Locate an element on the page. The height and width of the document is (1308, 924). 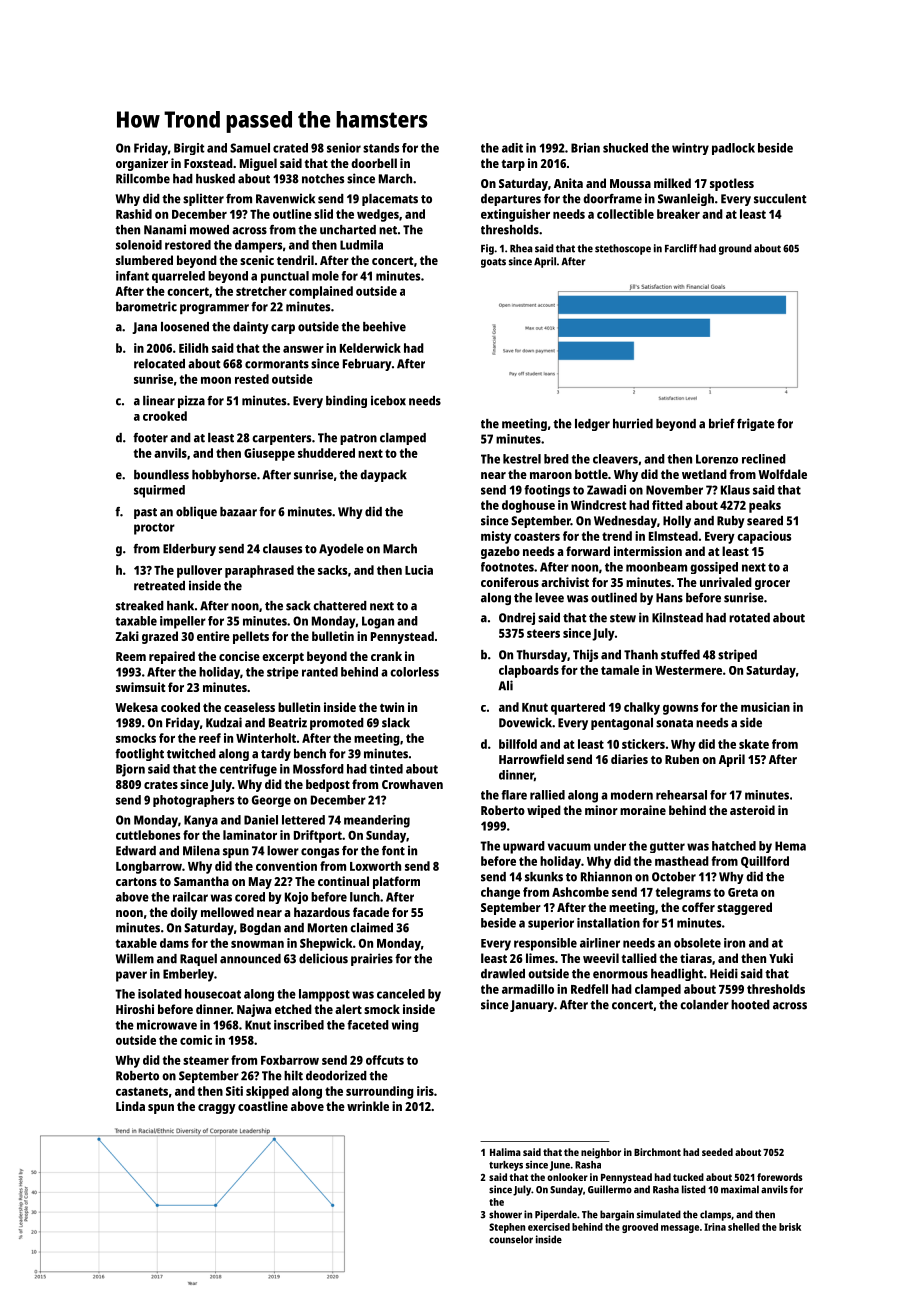
skunks is located at coordinates (544, 877).
